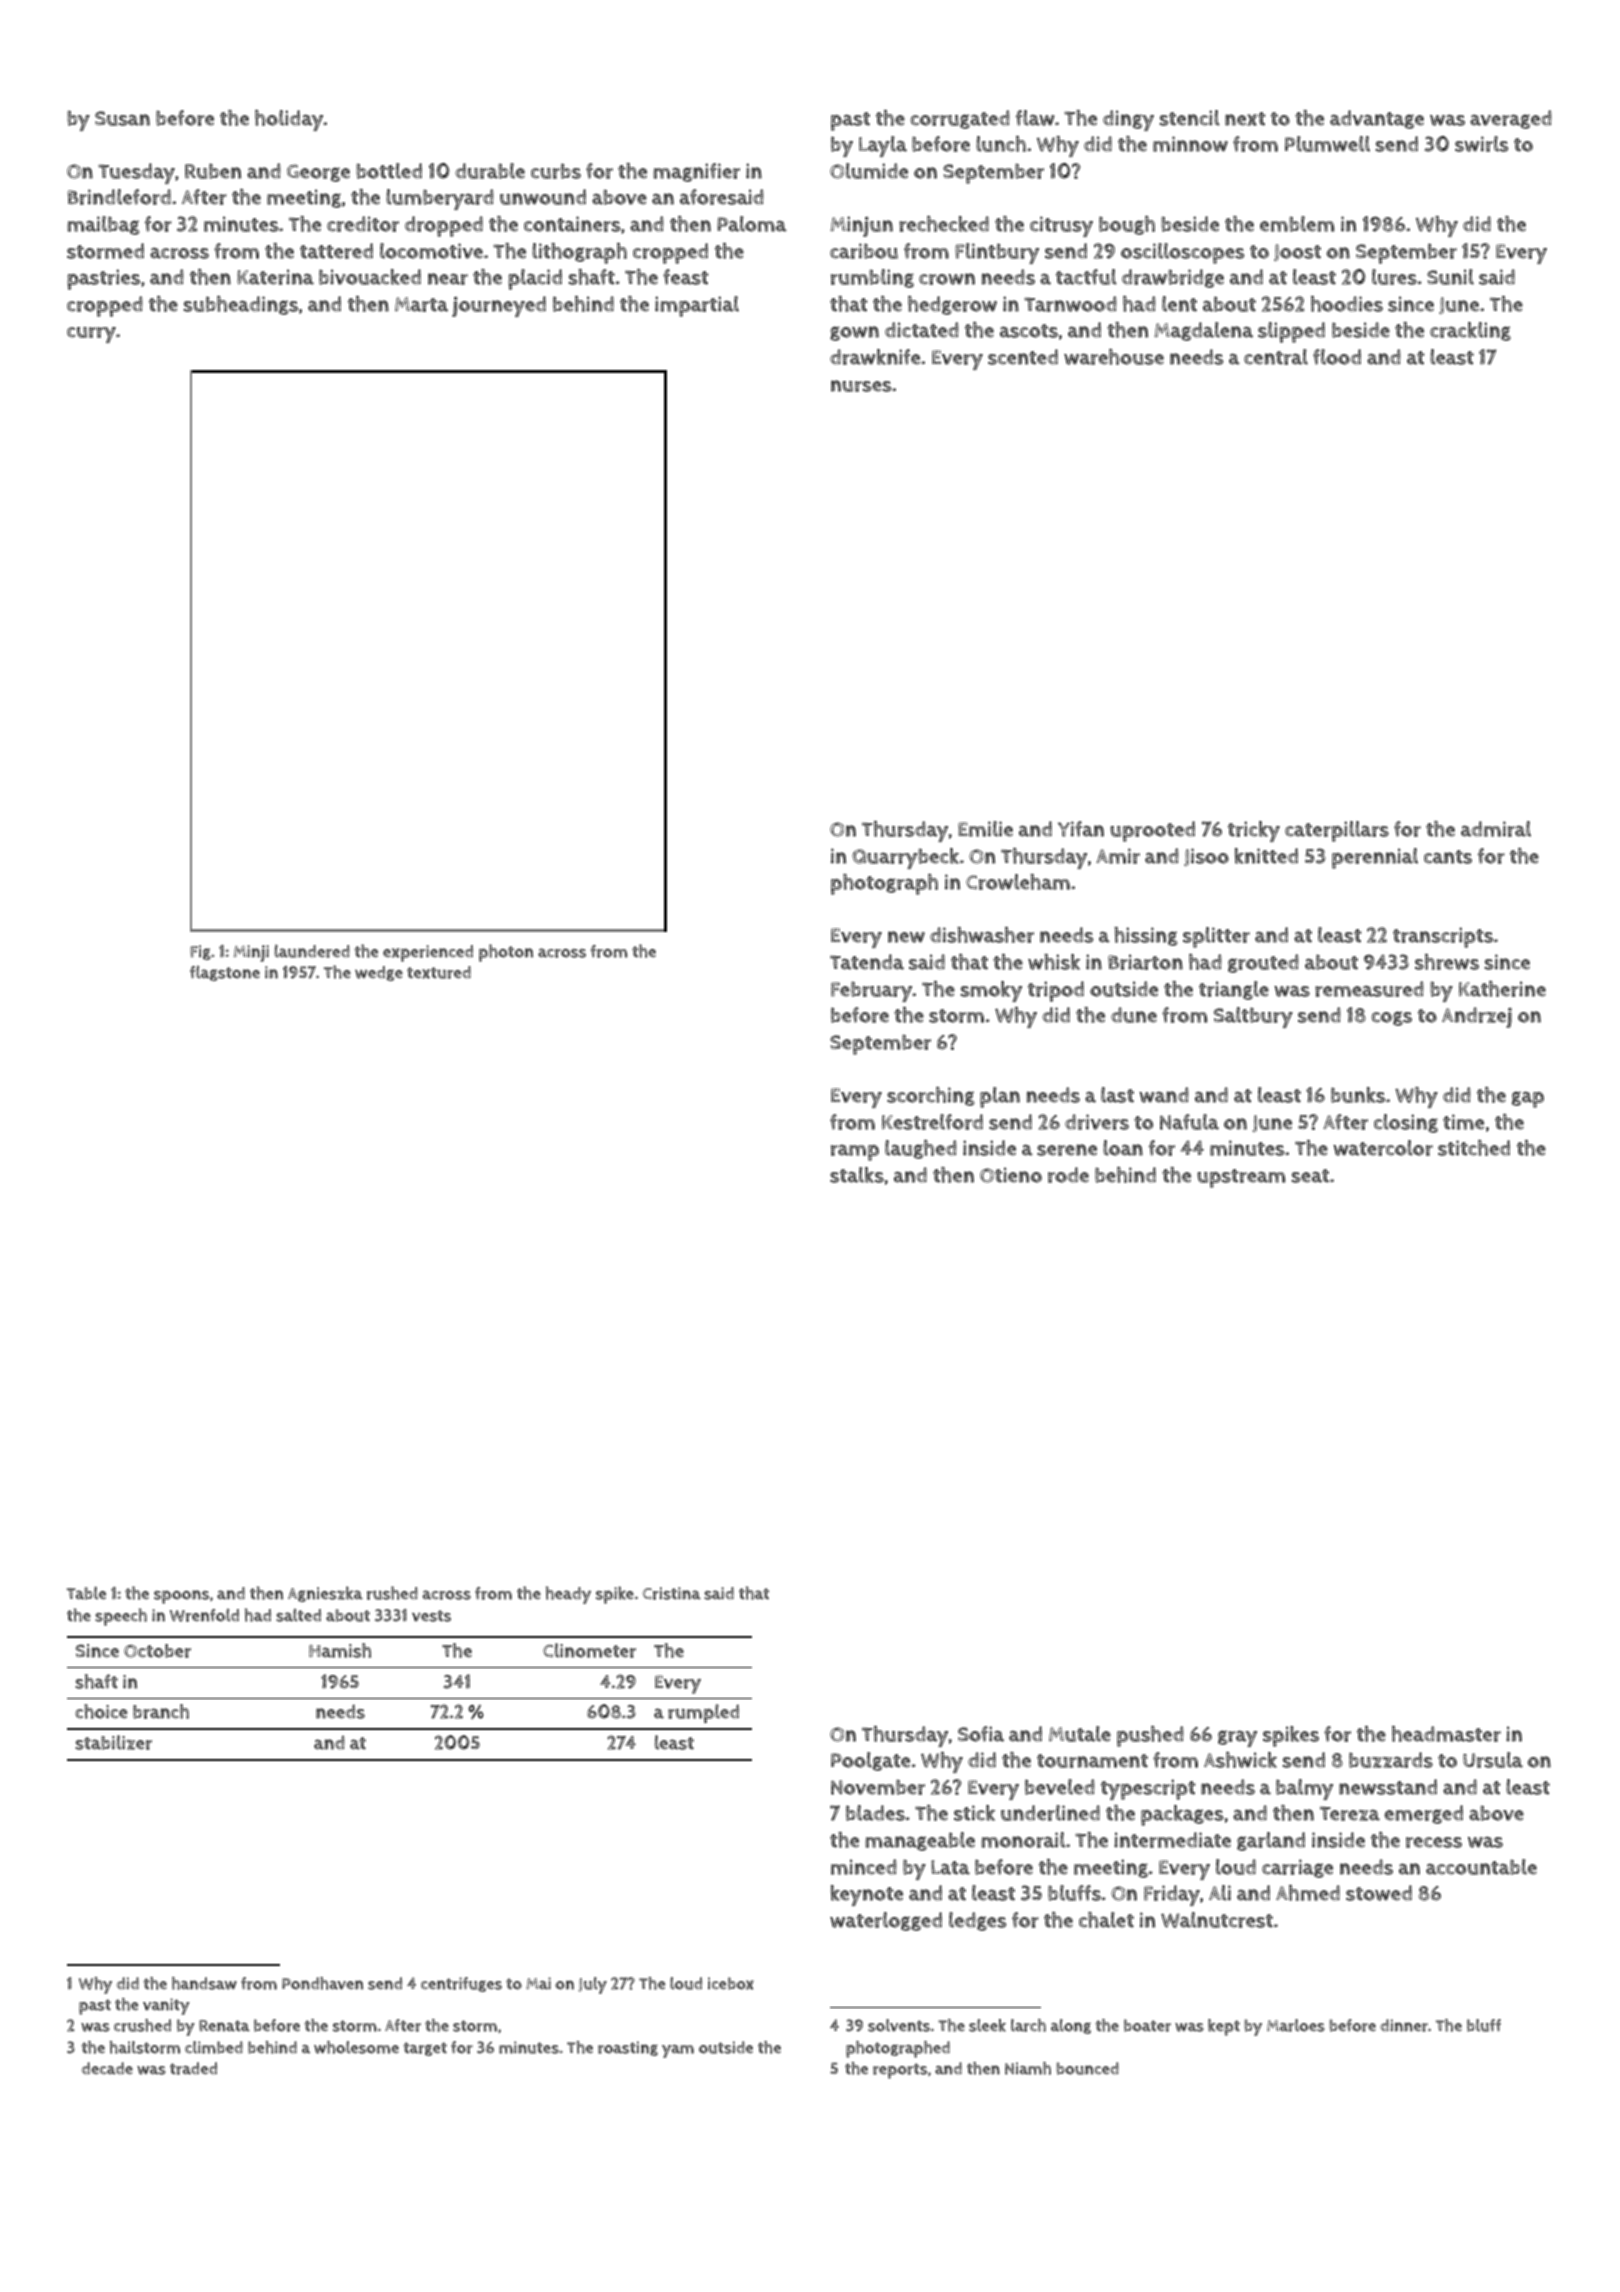  What do you see at coordinates (857, 1175) in the page?
I see `stalks` at bounding box center [857, 1175].
